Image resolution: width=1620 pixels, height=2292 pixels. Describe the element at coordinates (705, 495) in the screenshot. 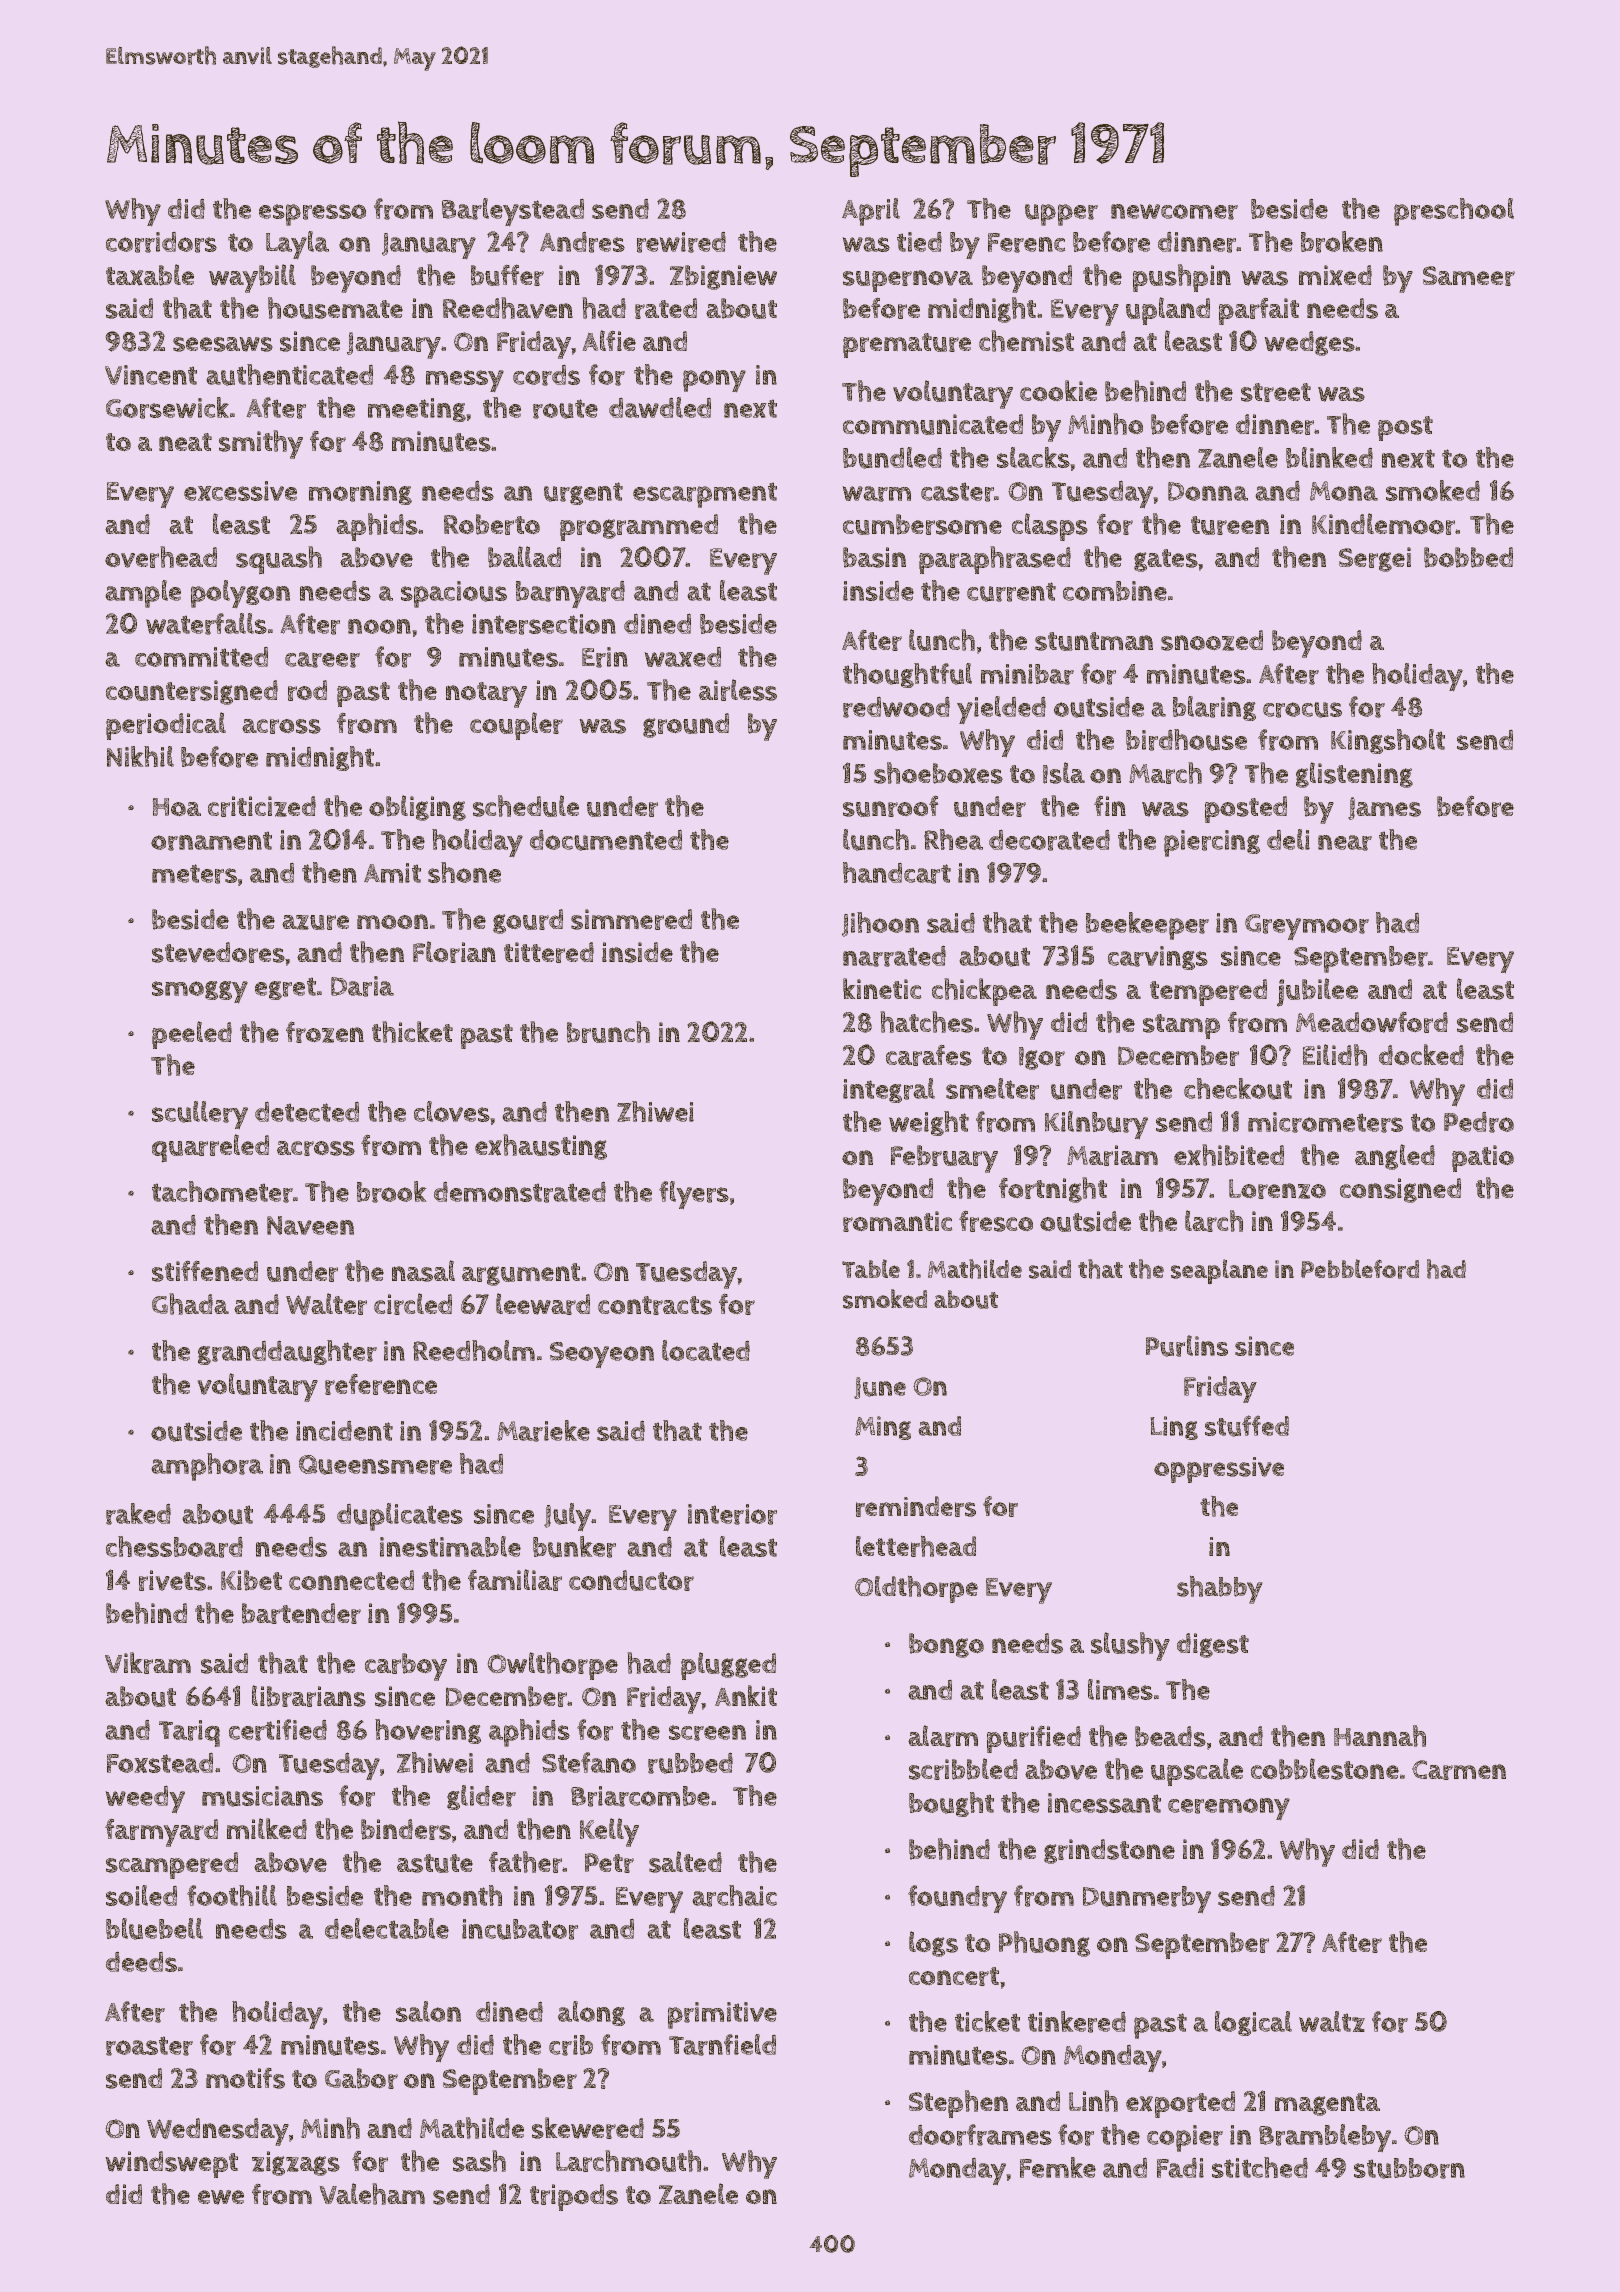

I see `escarpment` at that location.
